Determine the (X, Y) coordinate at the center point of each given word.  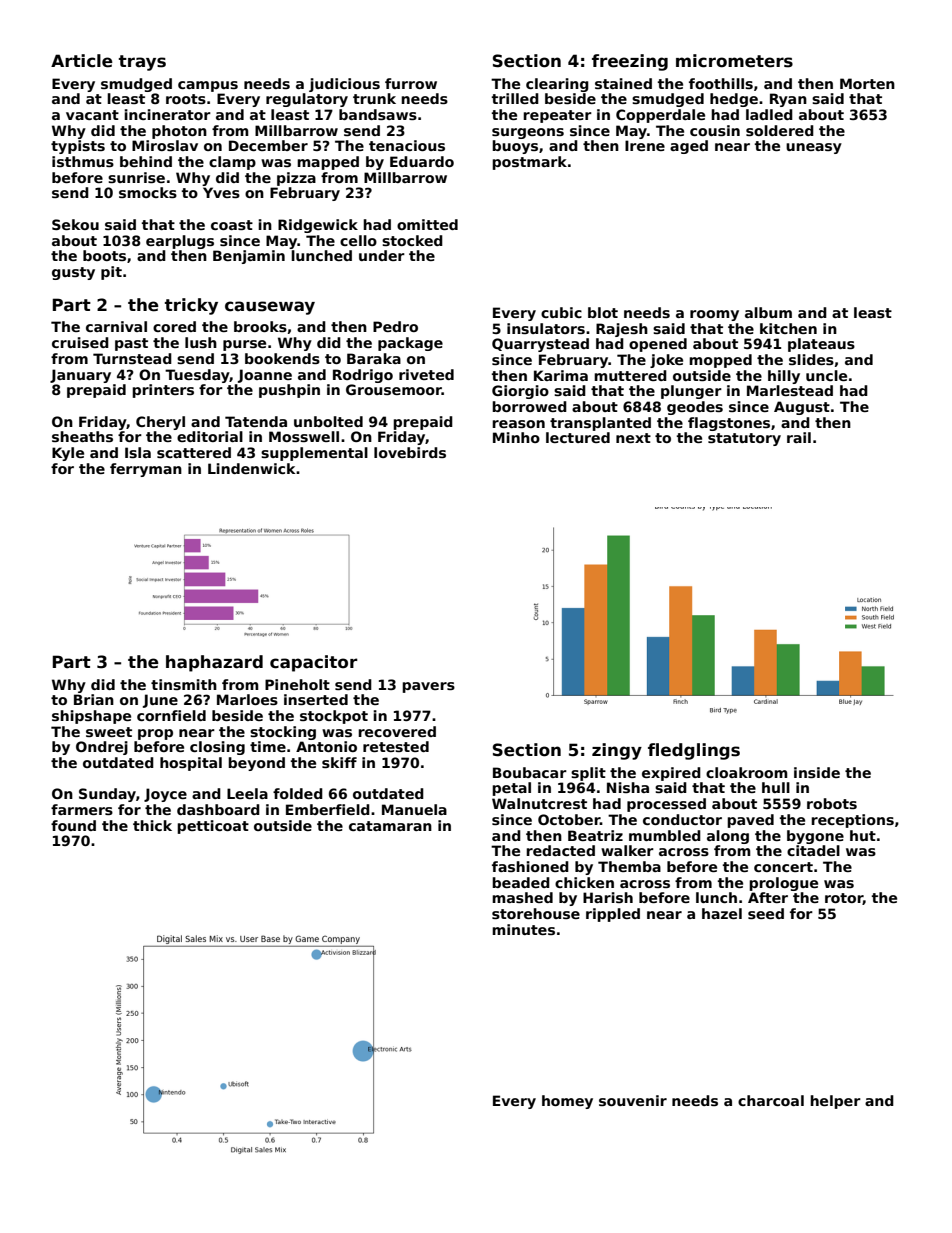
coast (232, 225)
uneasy (814, 148)
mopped (720, 361)
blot (603, 312)
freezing (630, 62)
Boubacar (530, 772)
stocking (283, 733)
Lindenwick (251, 468)
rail (799, 437)
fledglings (694, 751)
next (633, 438)
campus (208, 86)
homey (567, 1102)
